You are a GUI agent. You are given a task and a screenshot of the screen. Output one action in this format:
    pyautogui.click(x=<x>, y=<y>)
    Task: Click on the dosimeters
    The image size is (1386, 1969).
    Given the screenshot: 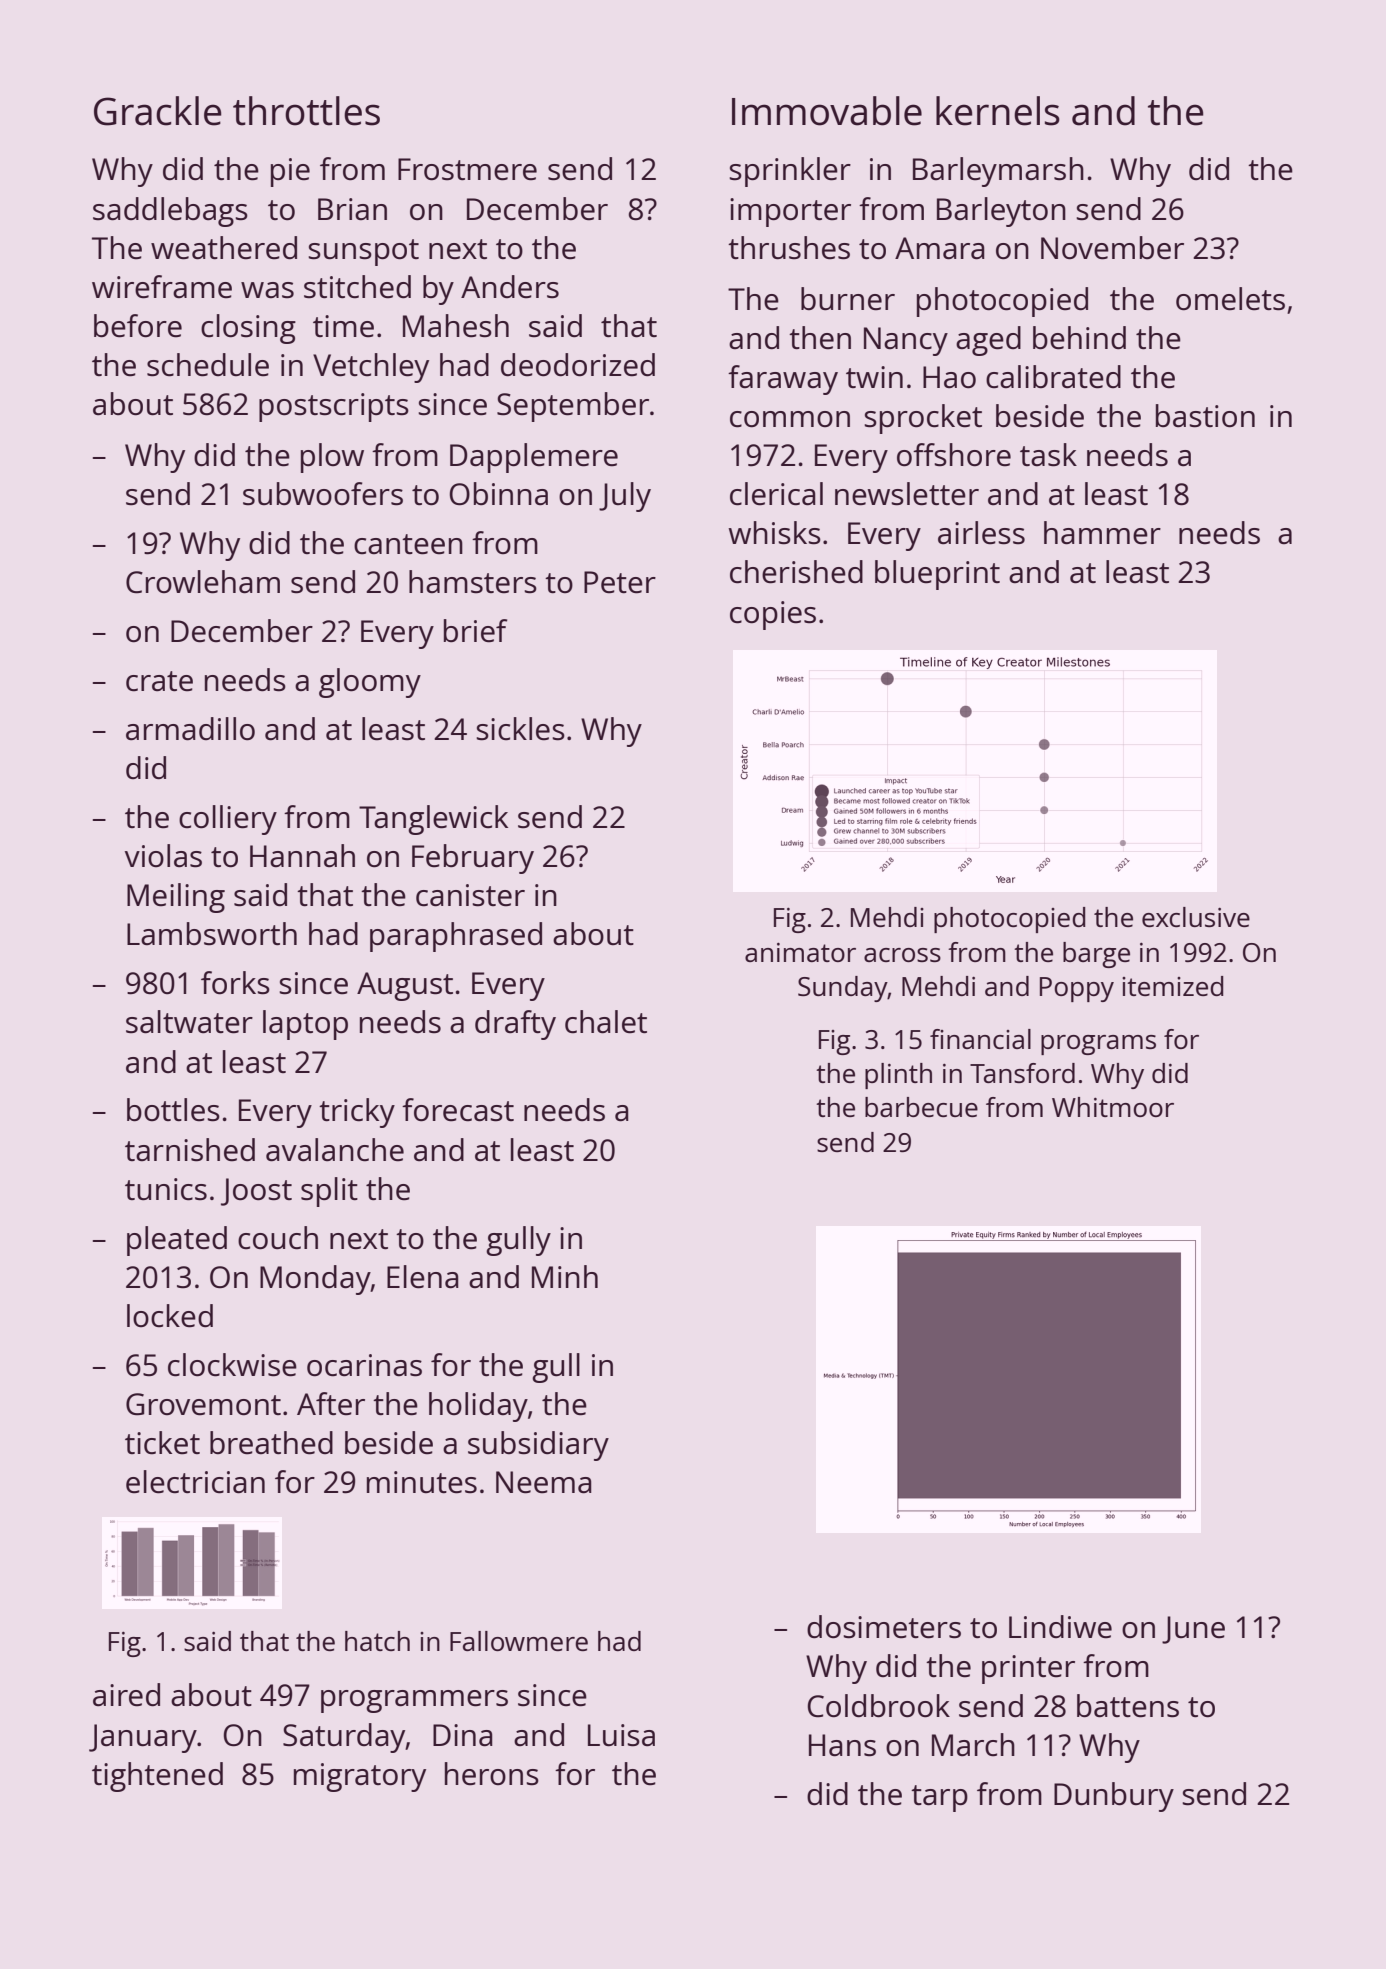 What is the action you would take?
    pyautogui.click(x=884, y=1627)
